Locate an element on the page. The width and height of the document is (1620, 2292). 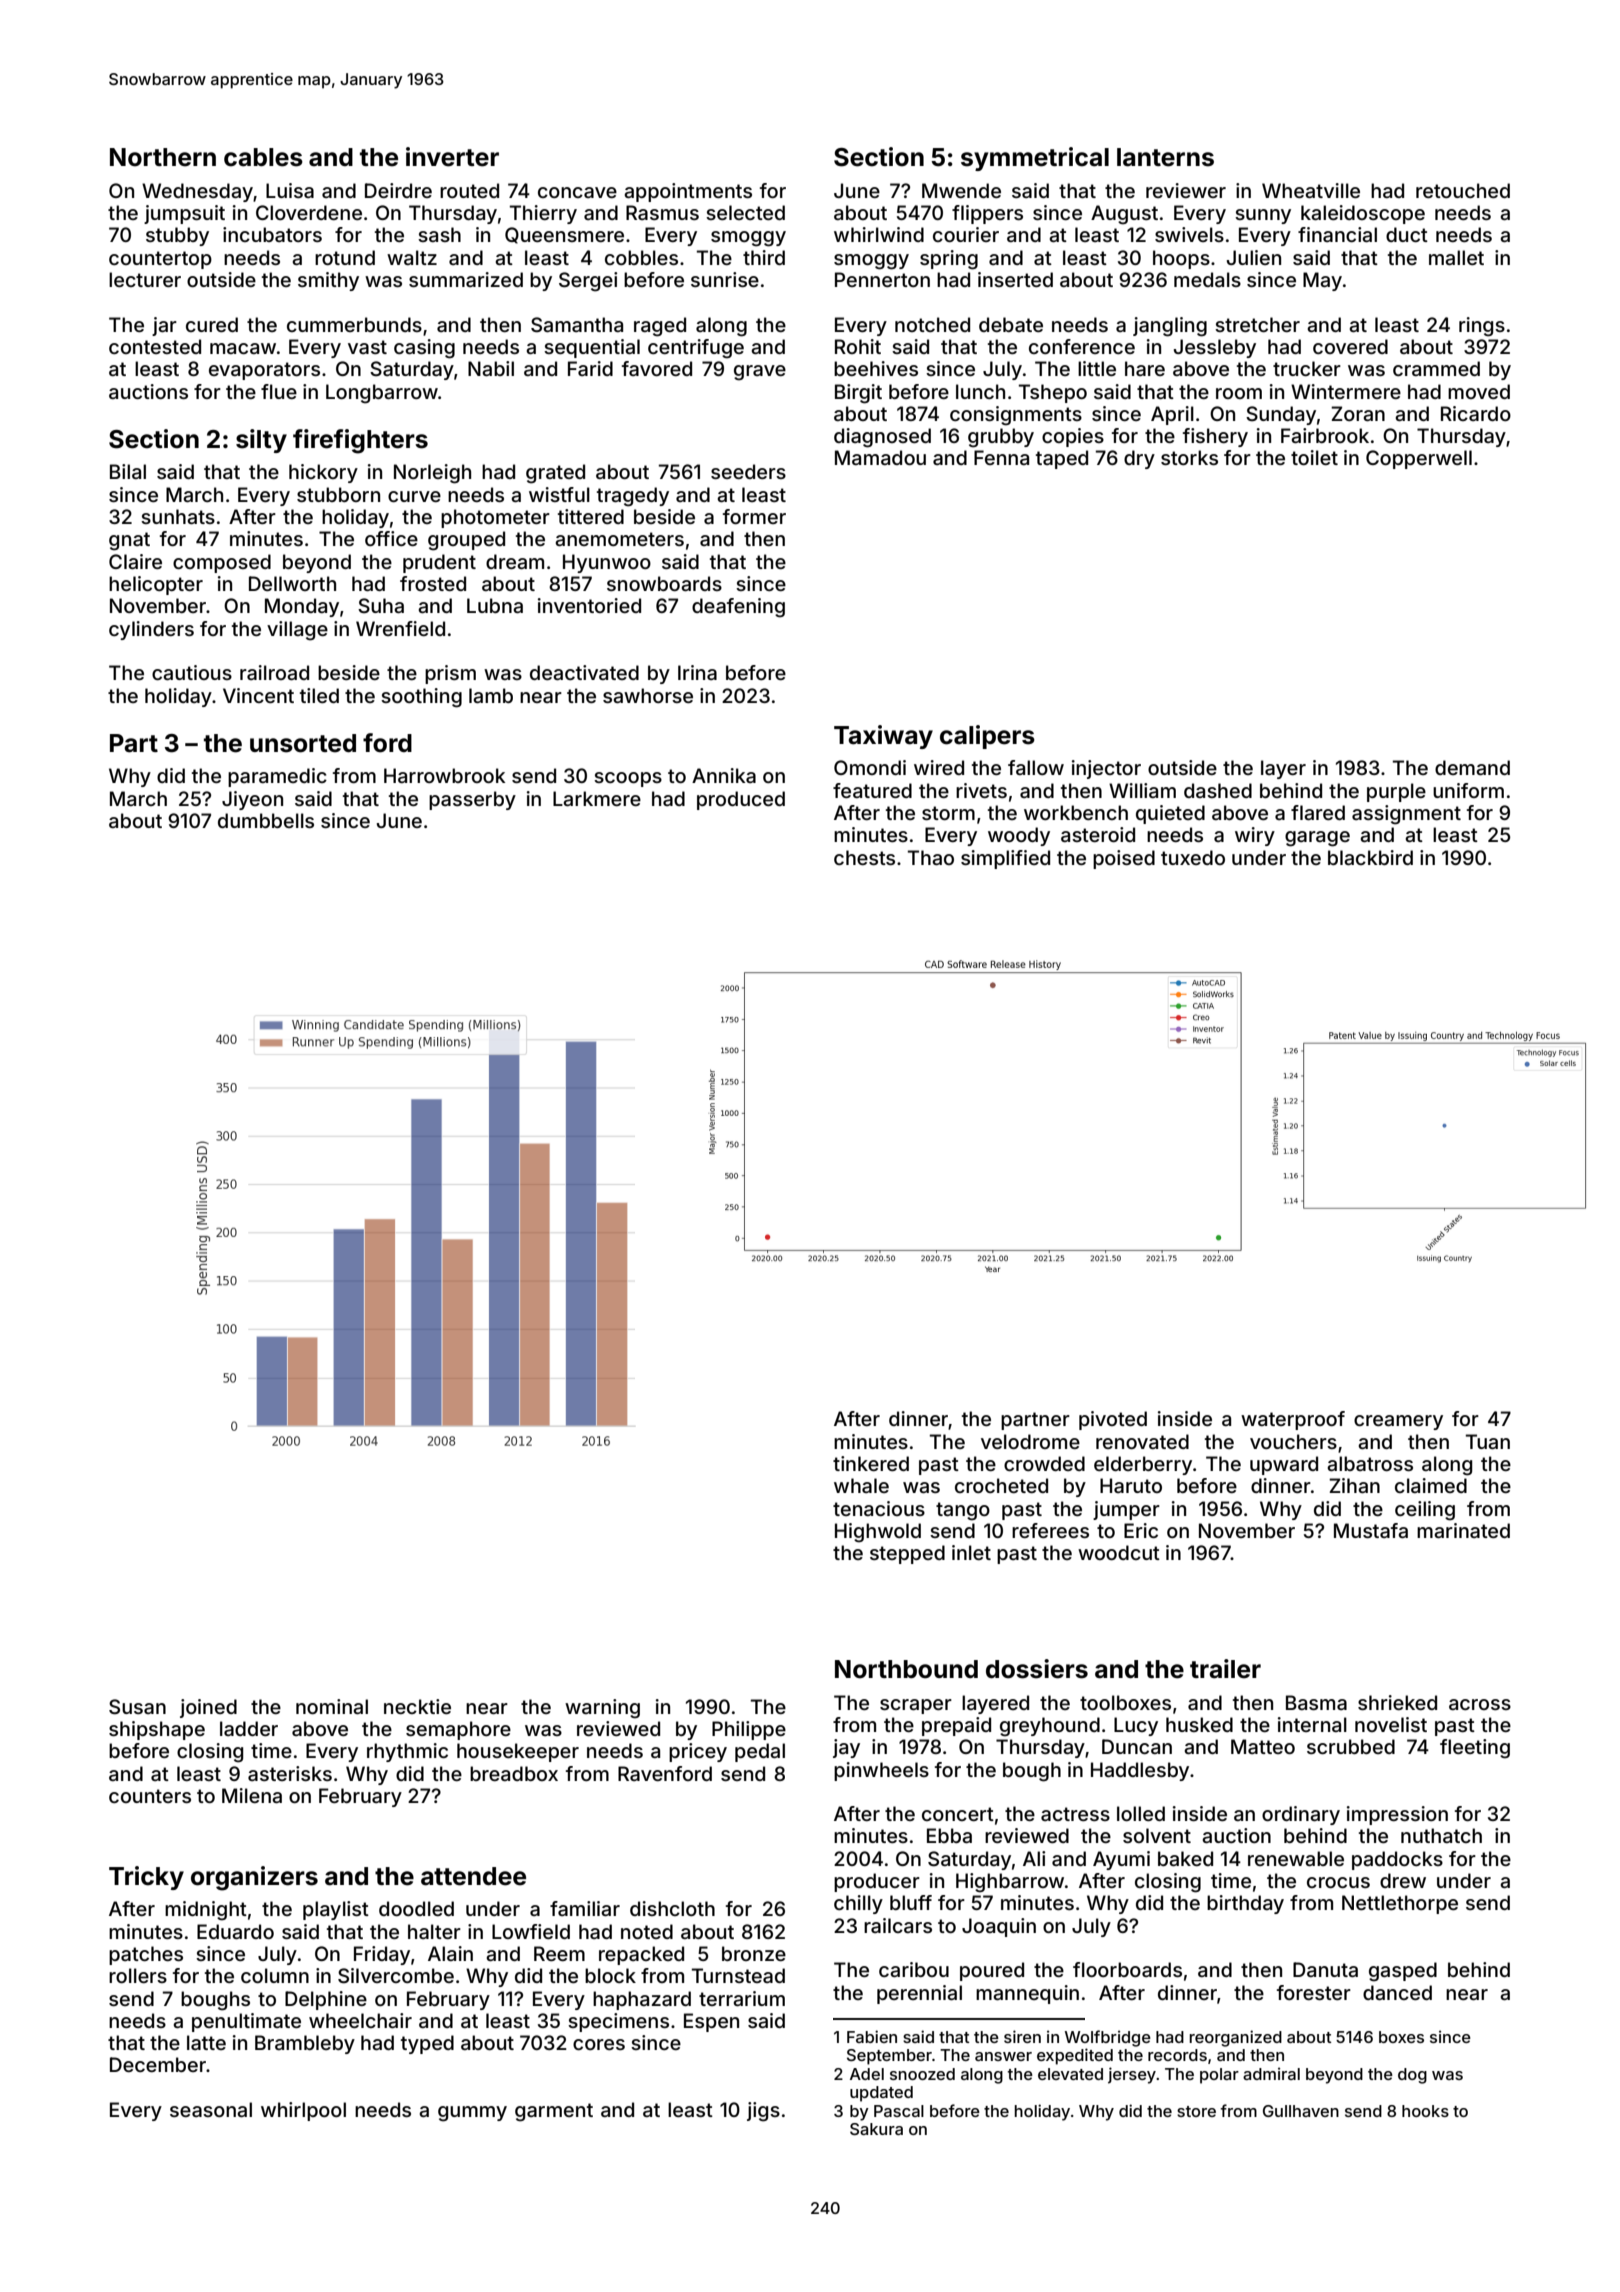
polar is located at coordinates (1219, 2076).
